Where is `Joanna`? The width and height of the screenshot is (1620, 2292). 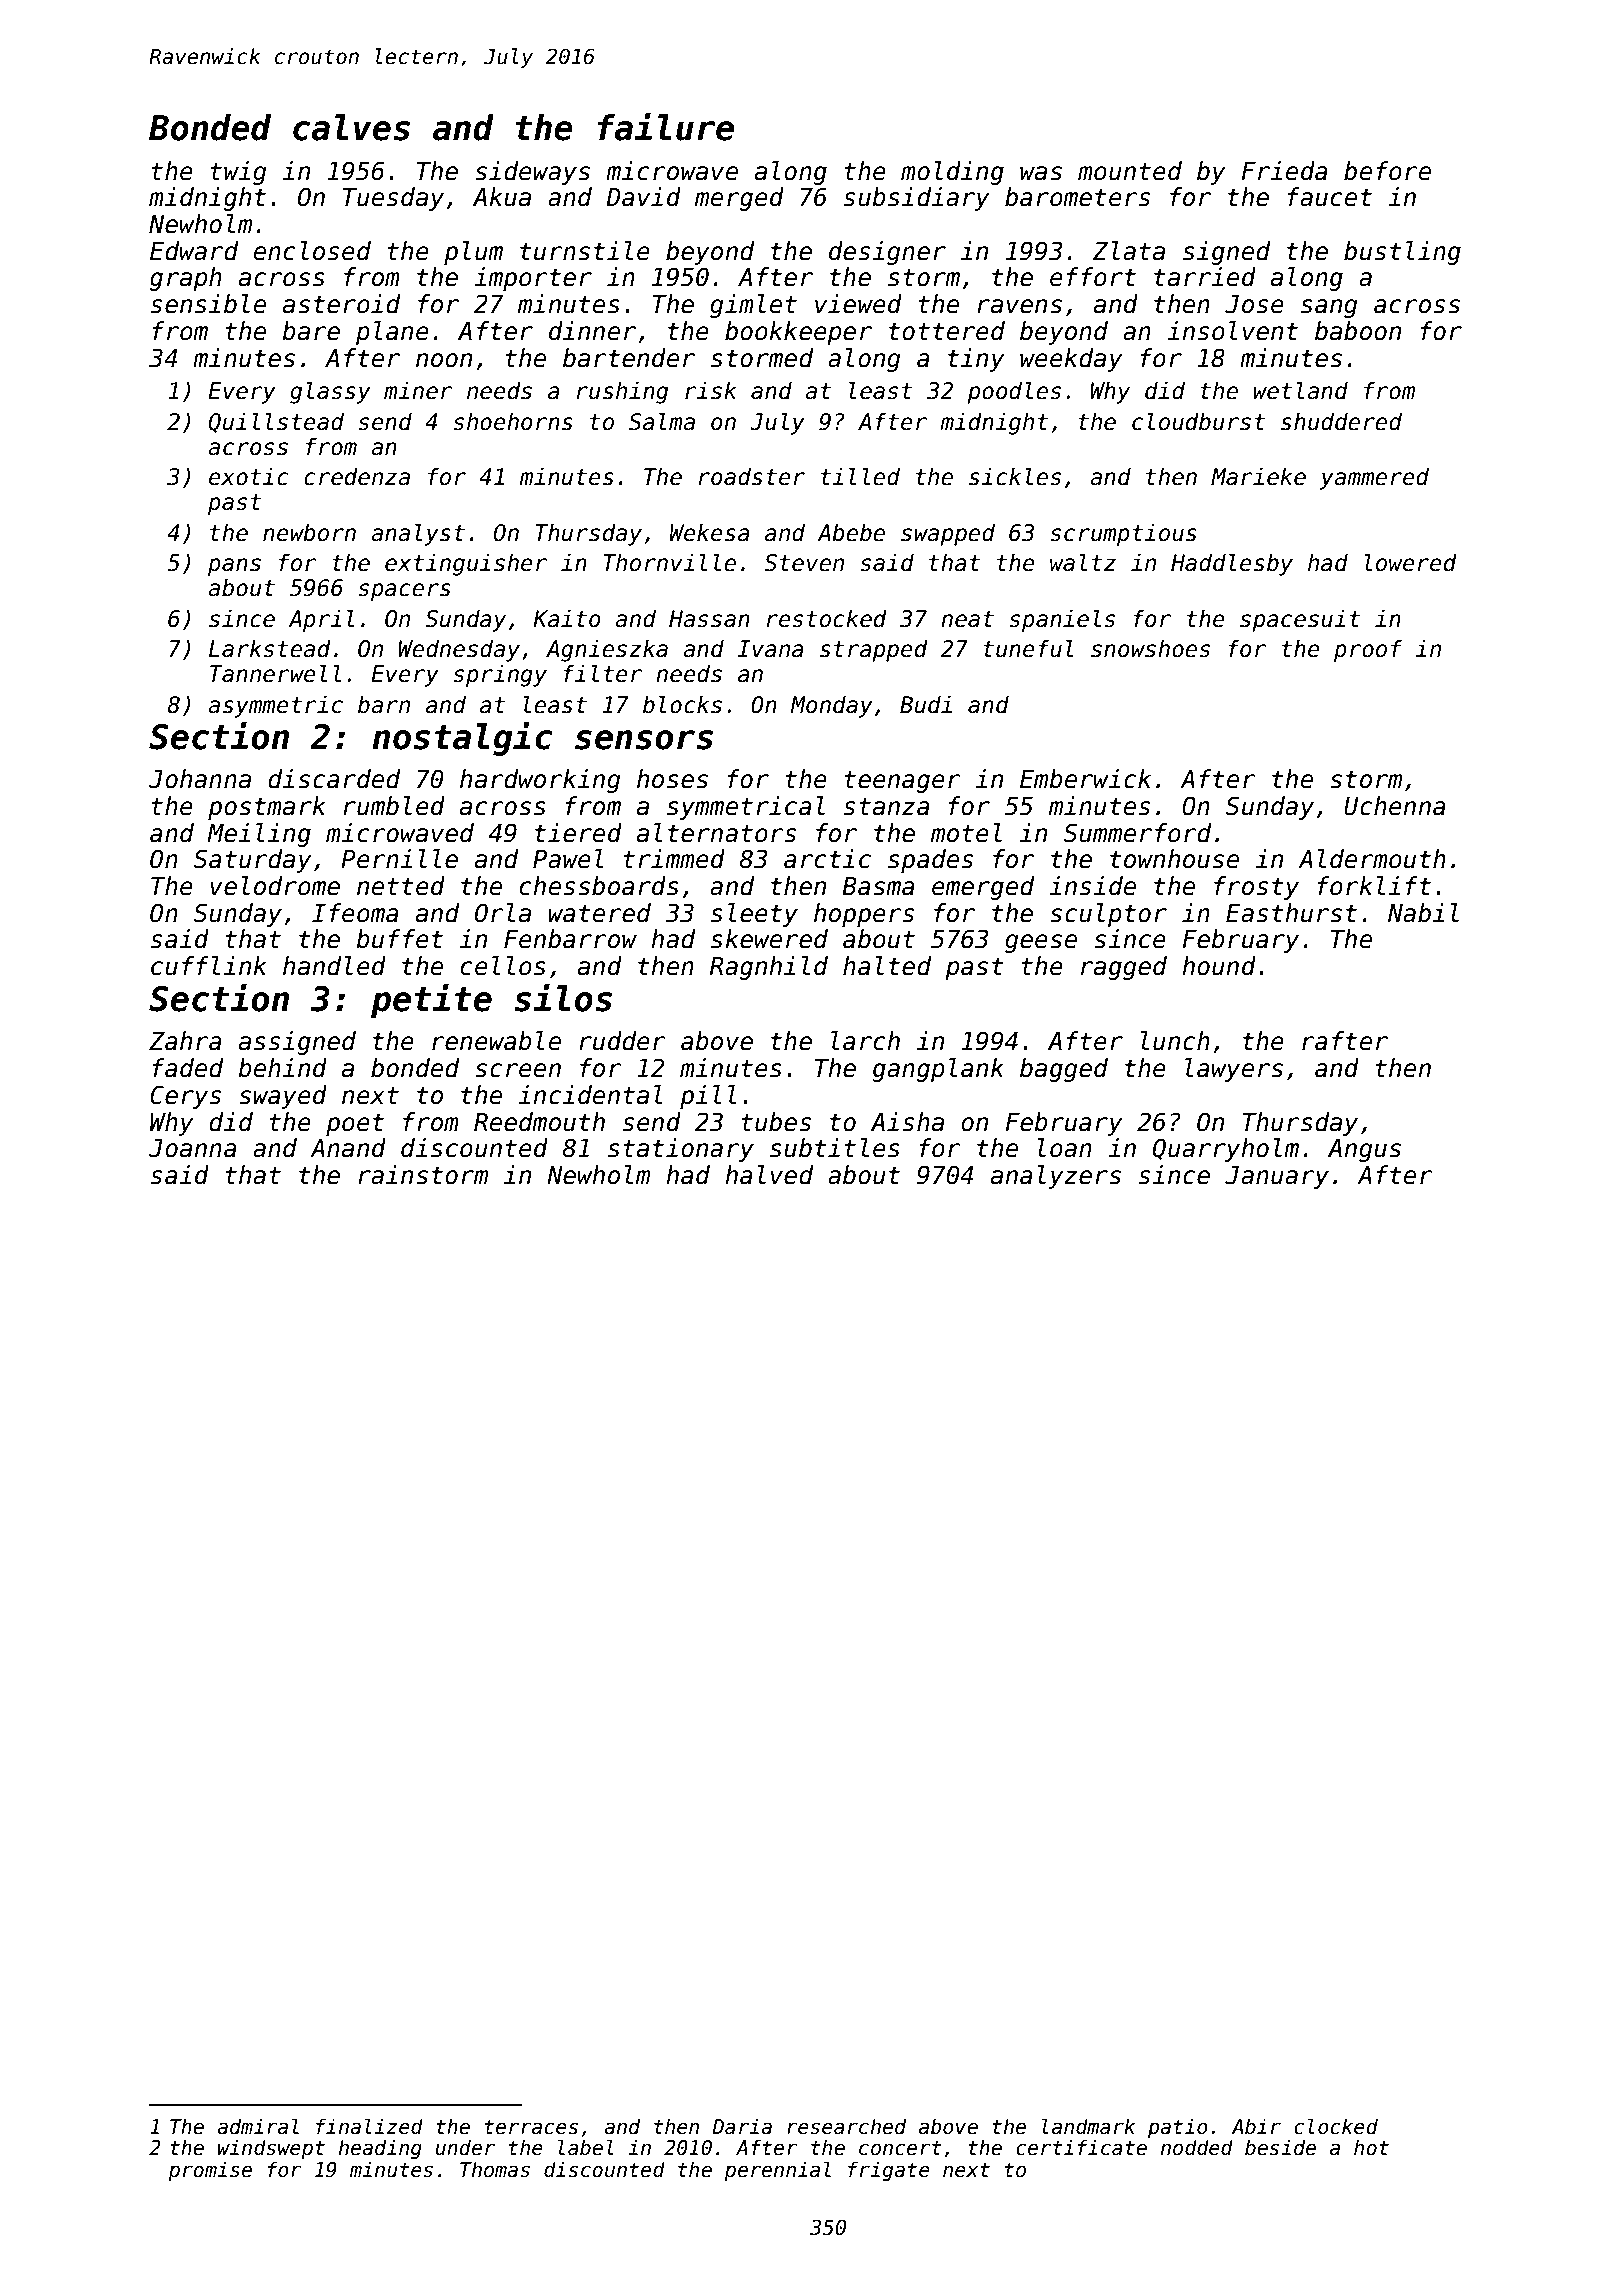 Joanna is located at coordinates (193, 1148).
